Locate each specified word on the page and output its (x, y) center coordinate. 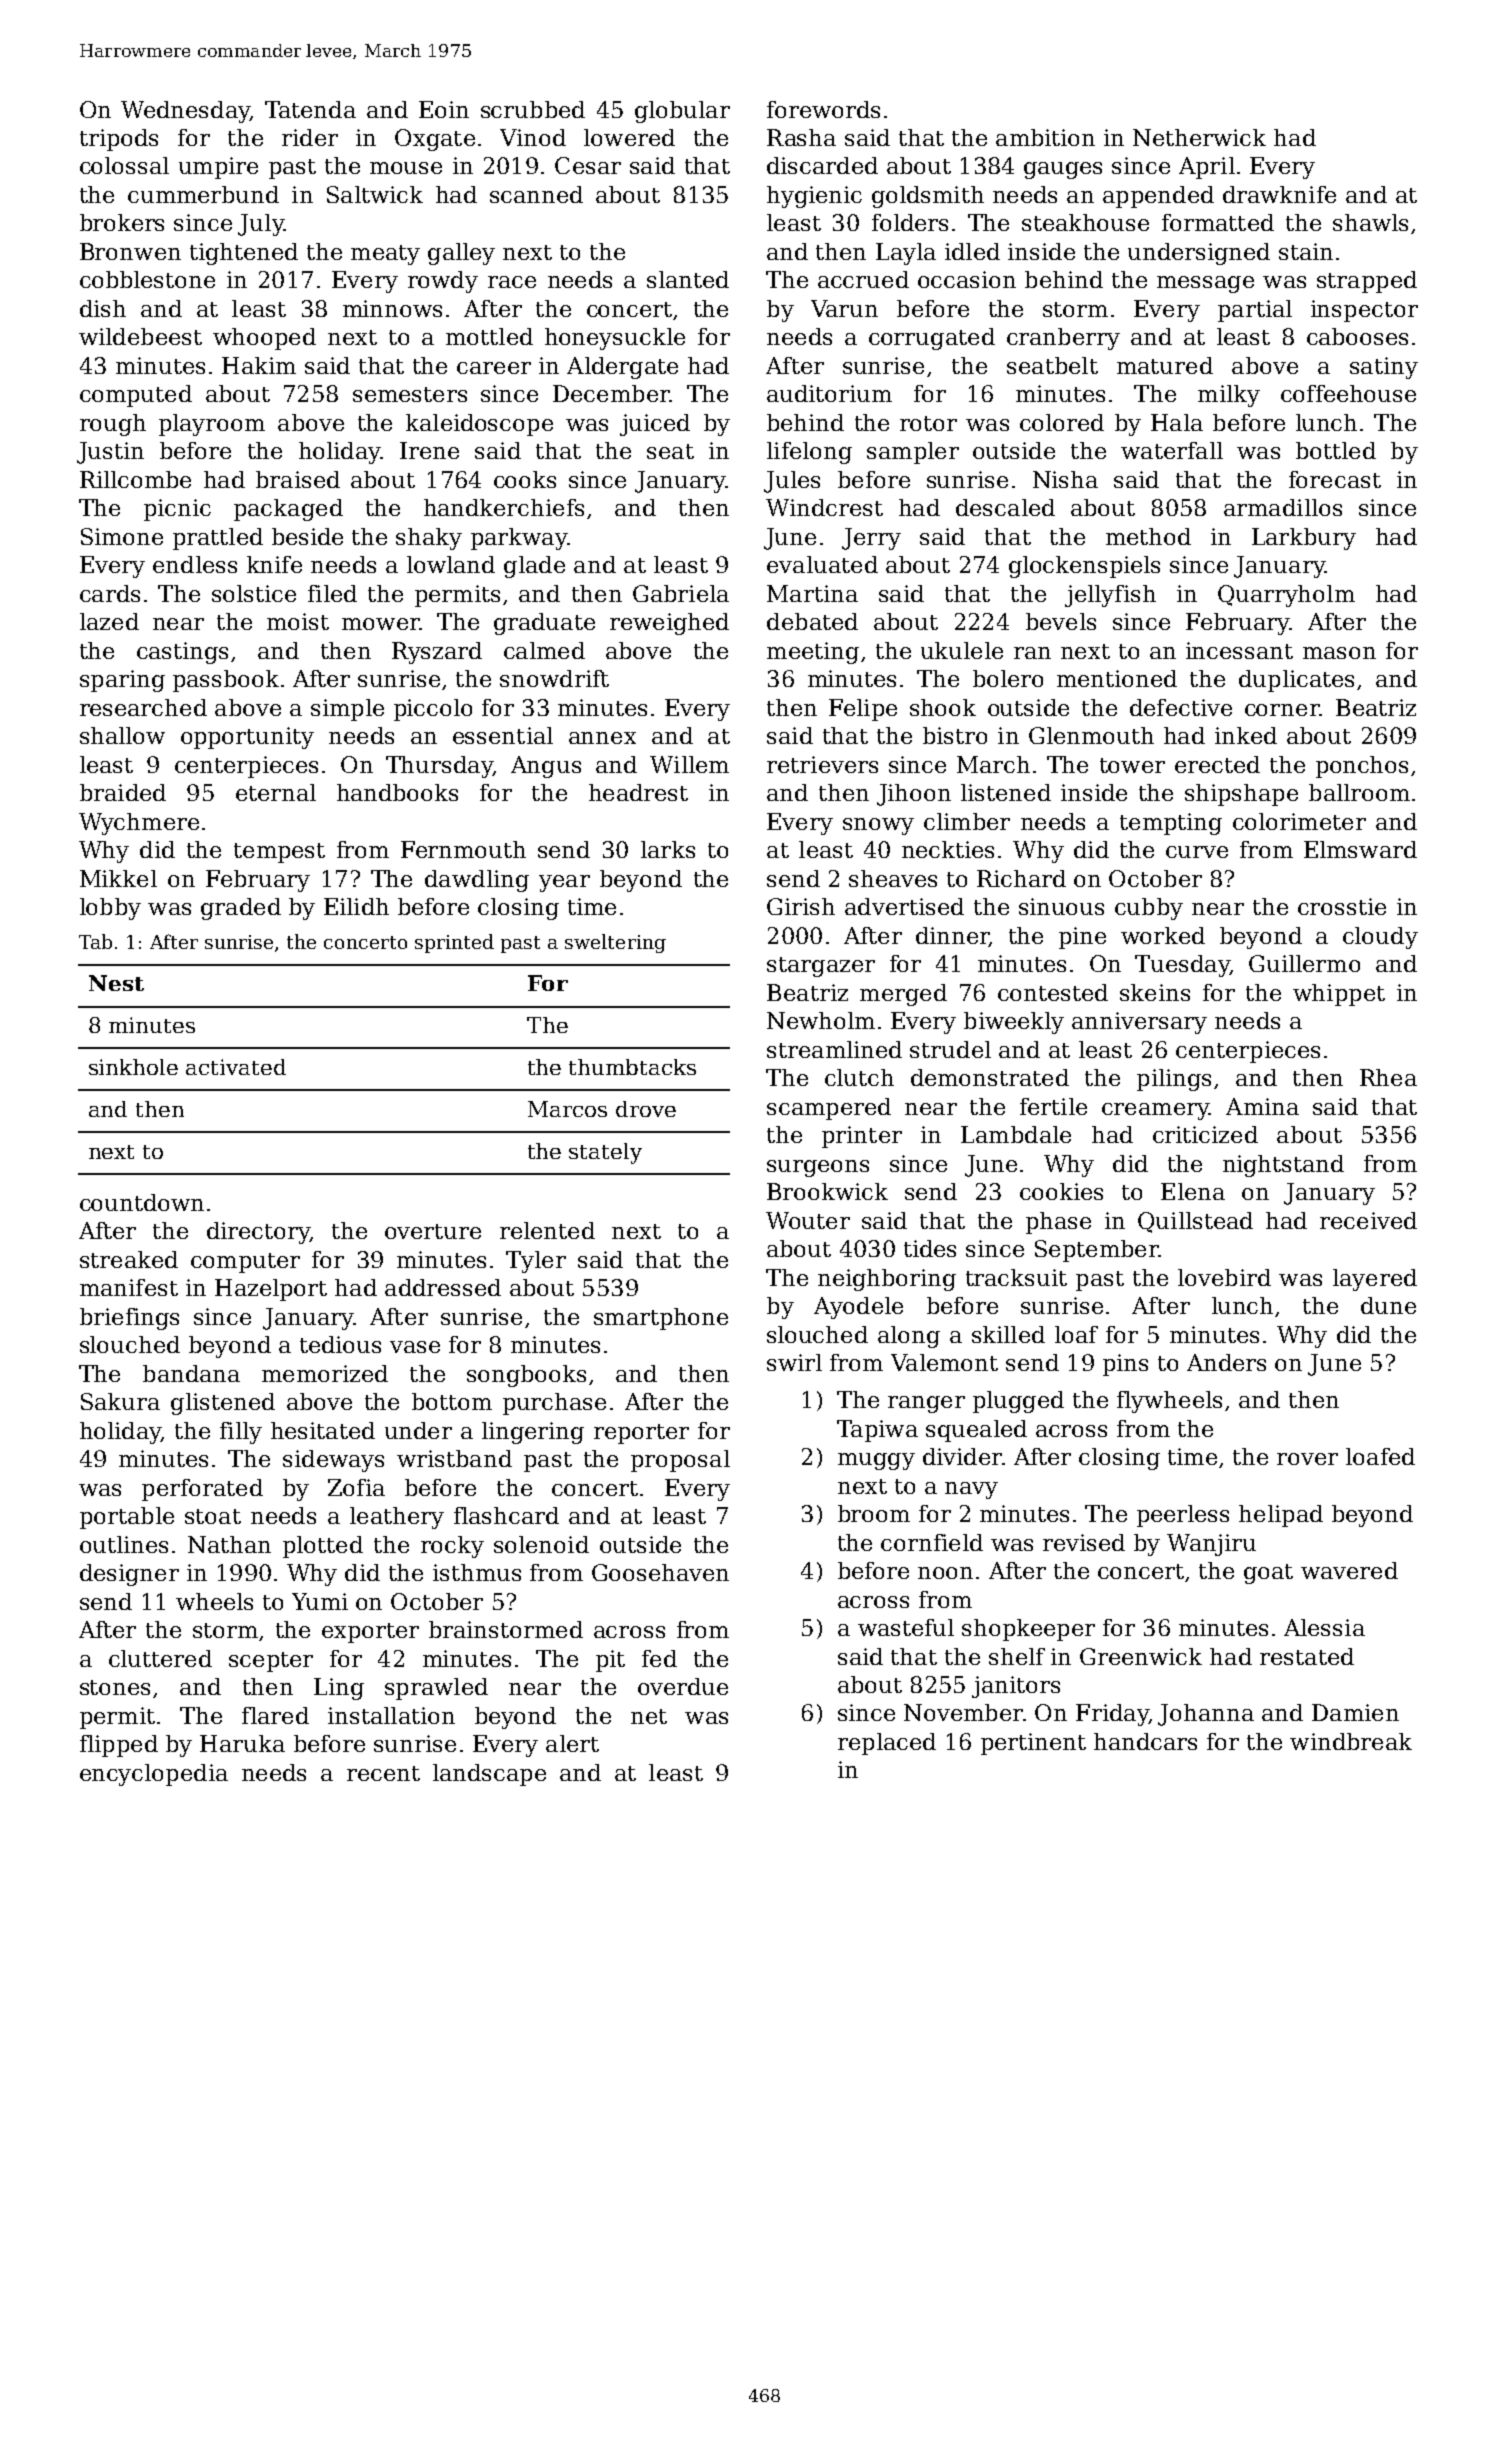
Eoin (444, 109)
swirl (794, 1362)
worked (1163, 935)
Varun (844, 308)
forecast (1335, 479)
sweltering (615, 943)
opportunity (247, 738)
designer (129, 1575)
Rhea (1388, 1077)
